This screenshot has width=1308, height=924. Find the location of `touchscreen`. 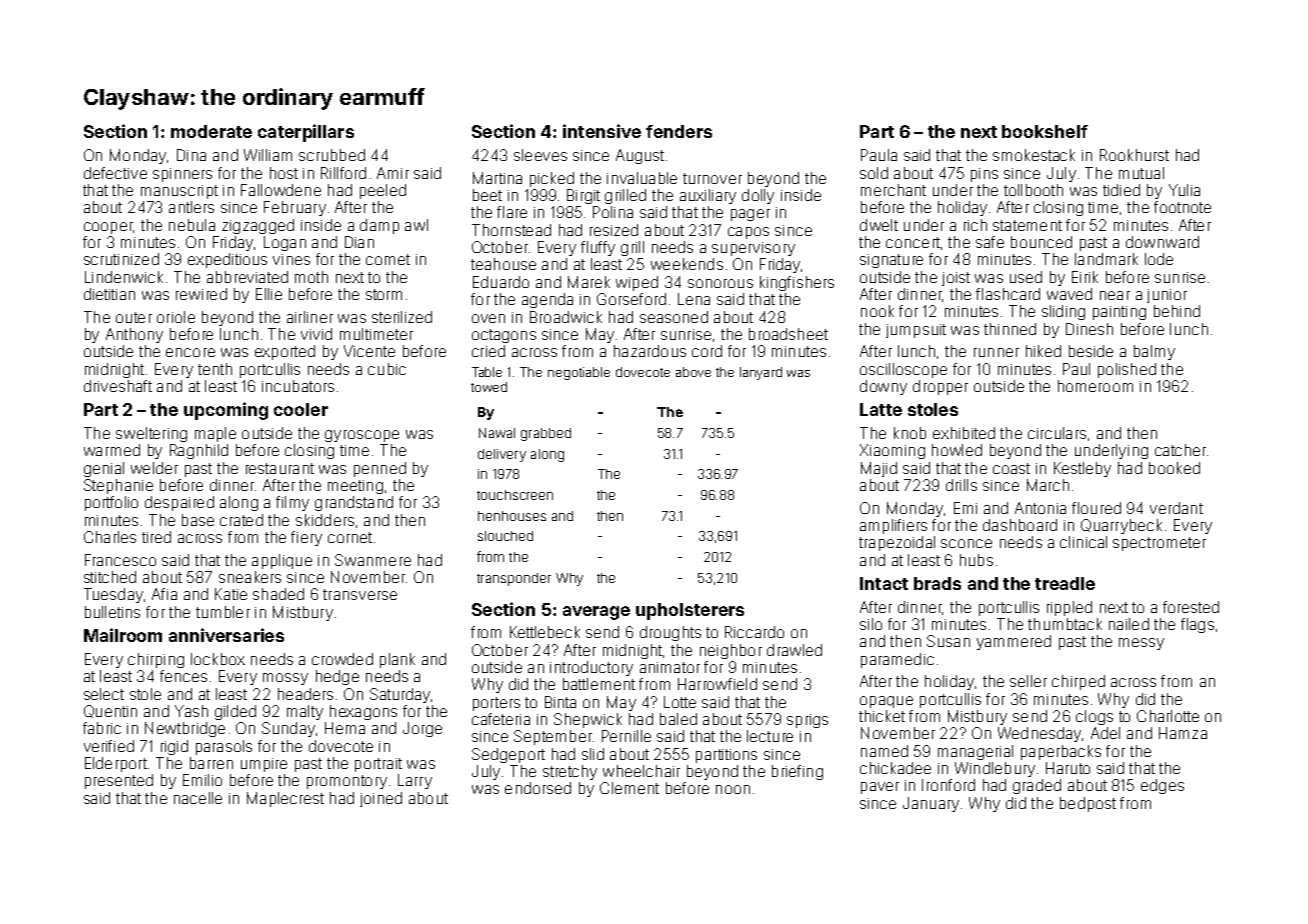

touchscreen is located at coordinates (515, 495).
